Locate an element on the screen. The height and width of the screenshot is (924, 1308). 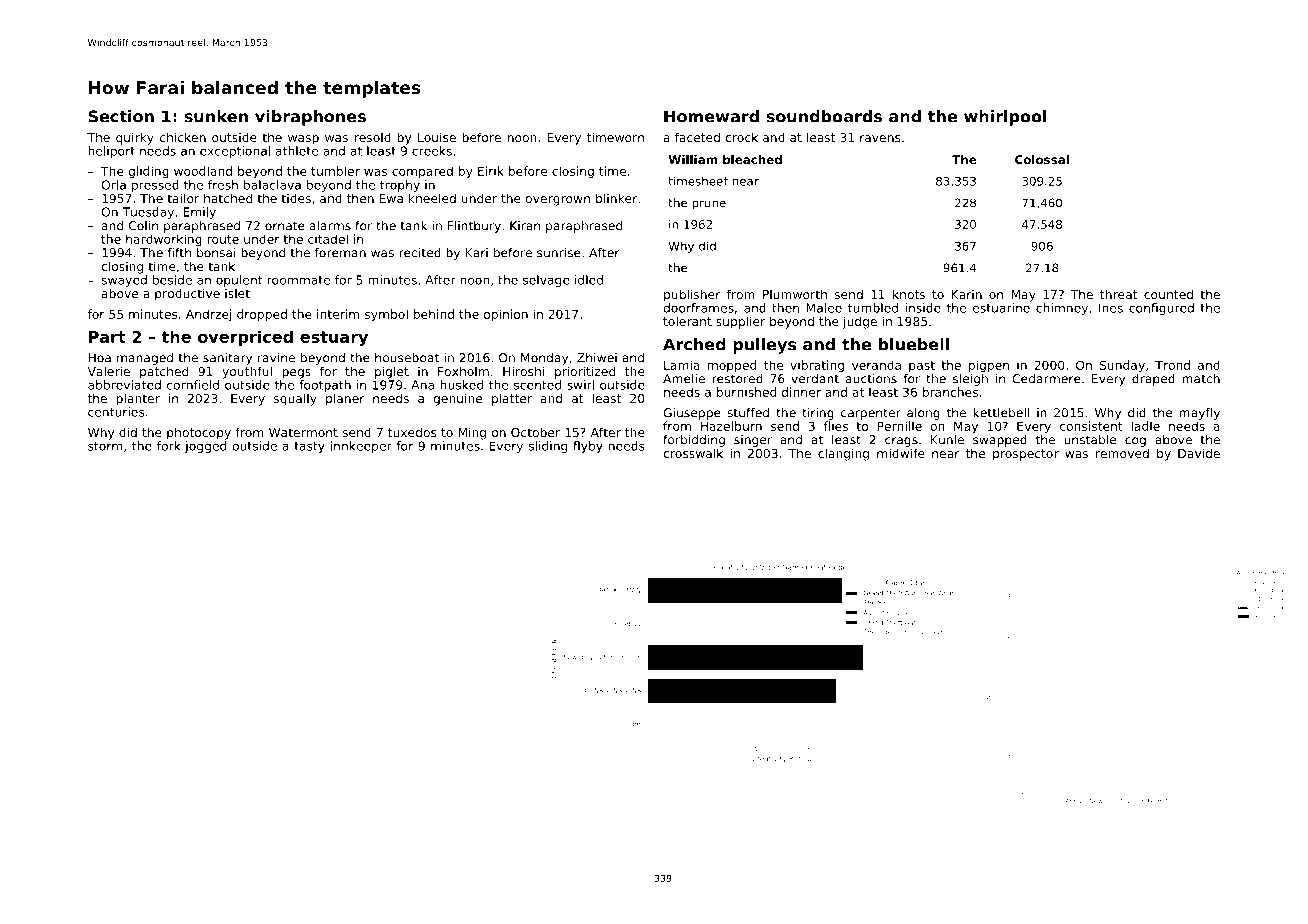
planer is located at coordinates (345, 399).
